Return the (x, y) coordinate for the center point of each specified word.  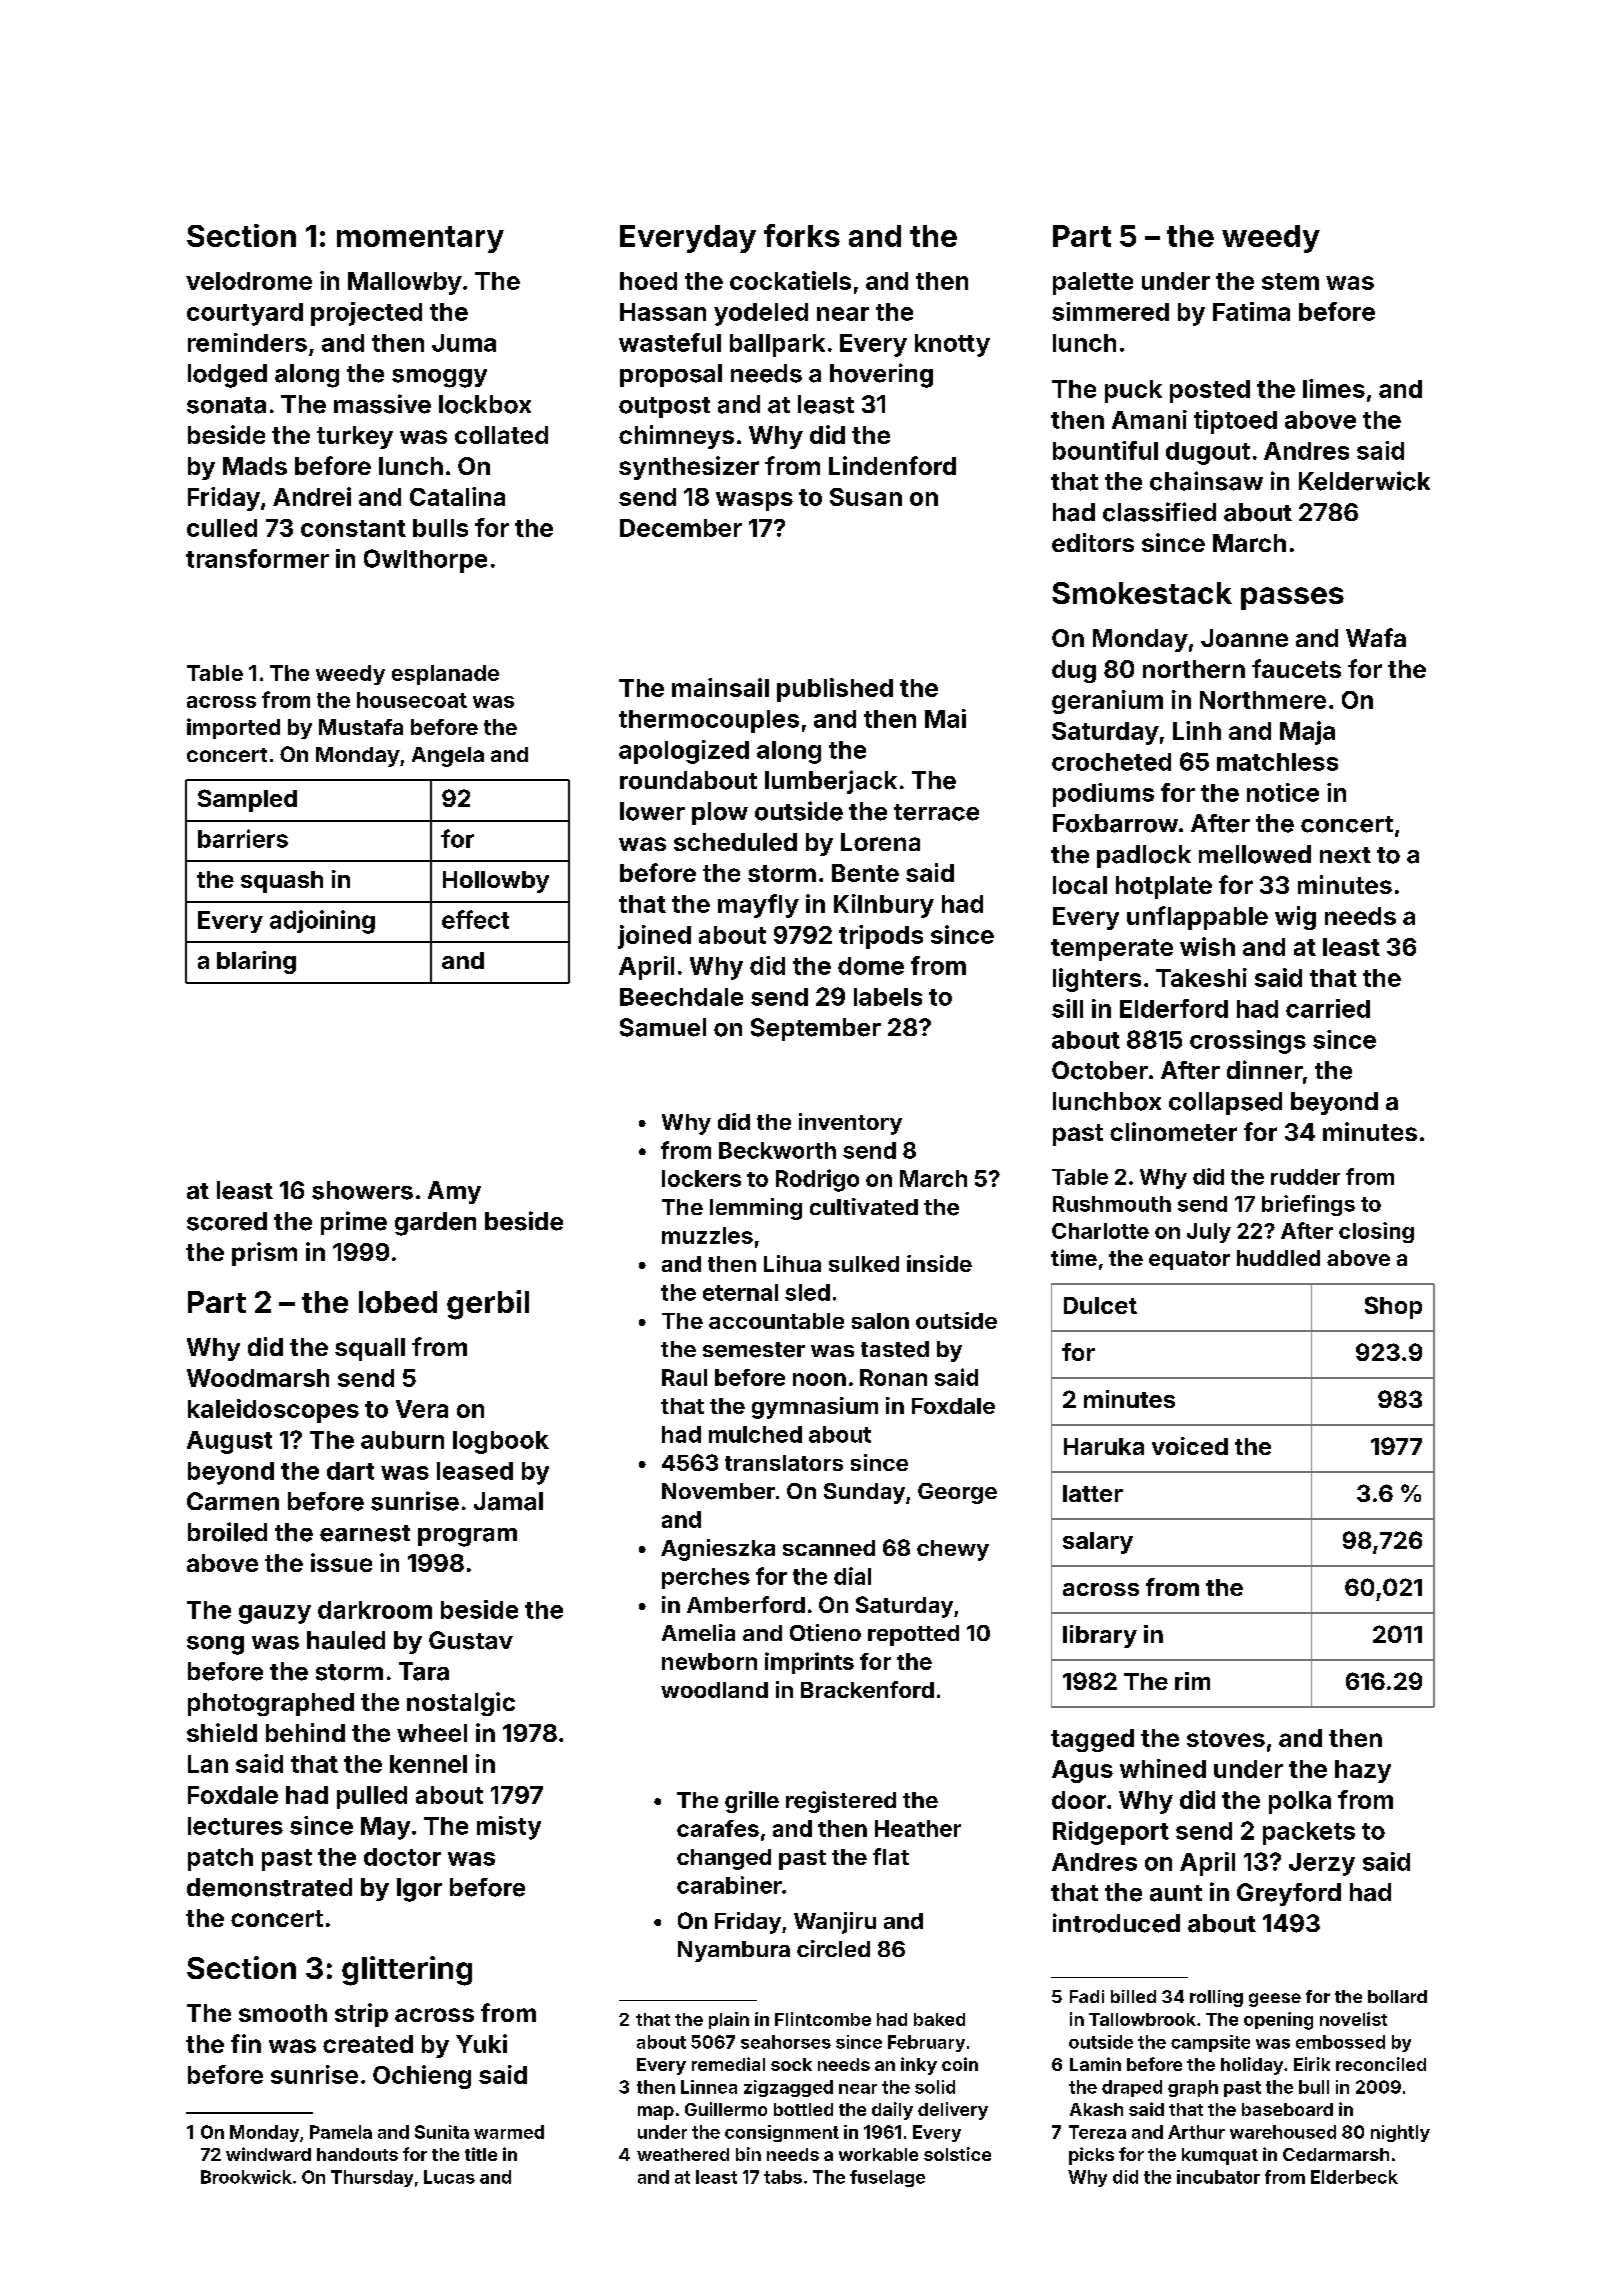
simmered (1110, 311)
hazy (1363, 1771)
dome (871, 966)
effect (475, 919)
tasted (895, 1349)
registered (841, 1802)
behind (305, 1732)
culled (222, 528)
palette (1093, 283)
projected (366, 314)
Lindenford (892, 465)
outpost (664, 407)
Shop (1393, 1307)
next (1345, 855)
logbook (501, 1442)
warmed (509, 2132)
